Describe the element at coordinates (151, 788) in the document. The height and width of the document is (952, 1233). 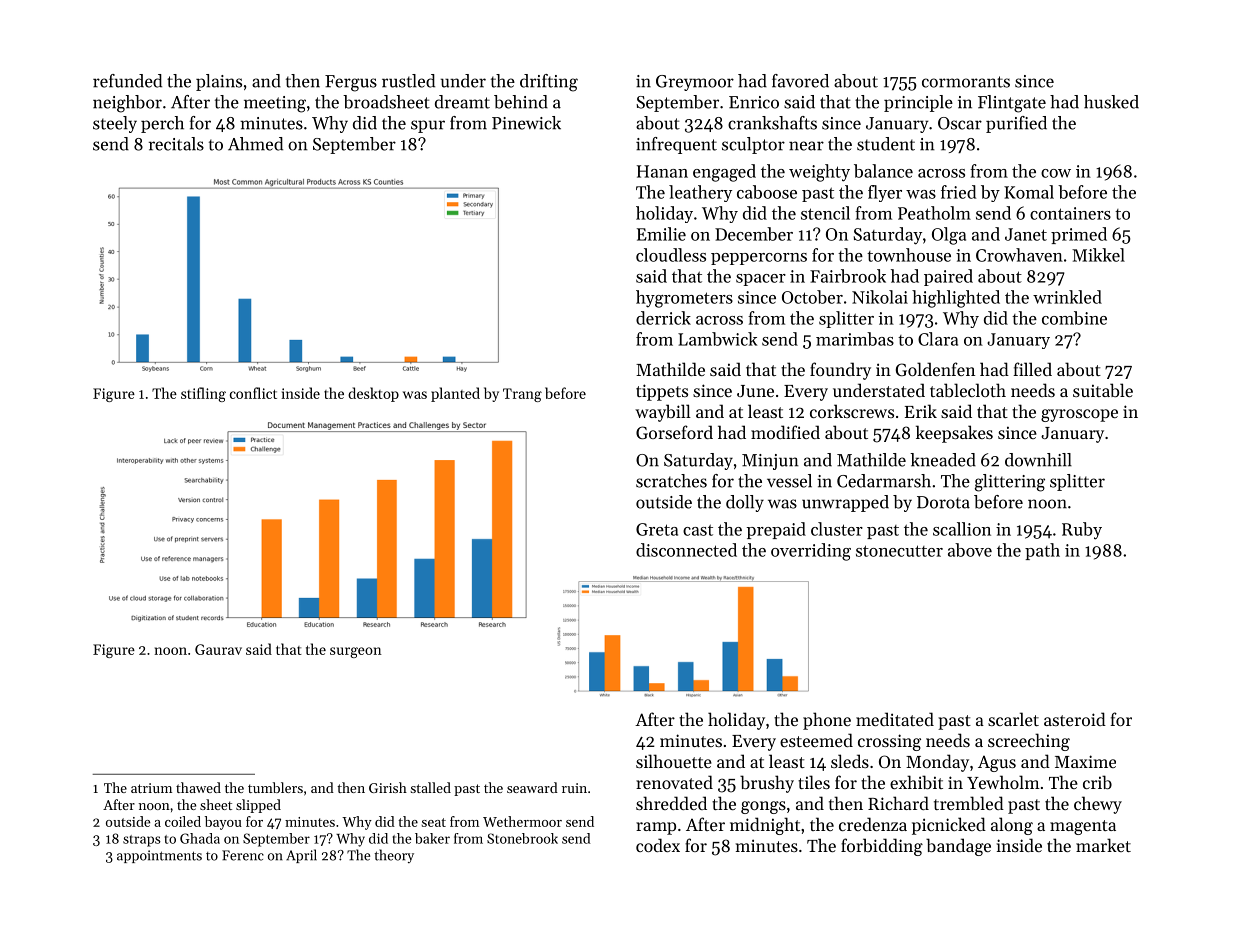
I see `atrium` at that location.
